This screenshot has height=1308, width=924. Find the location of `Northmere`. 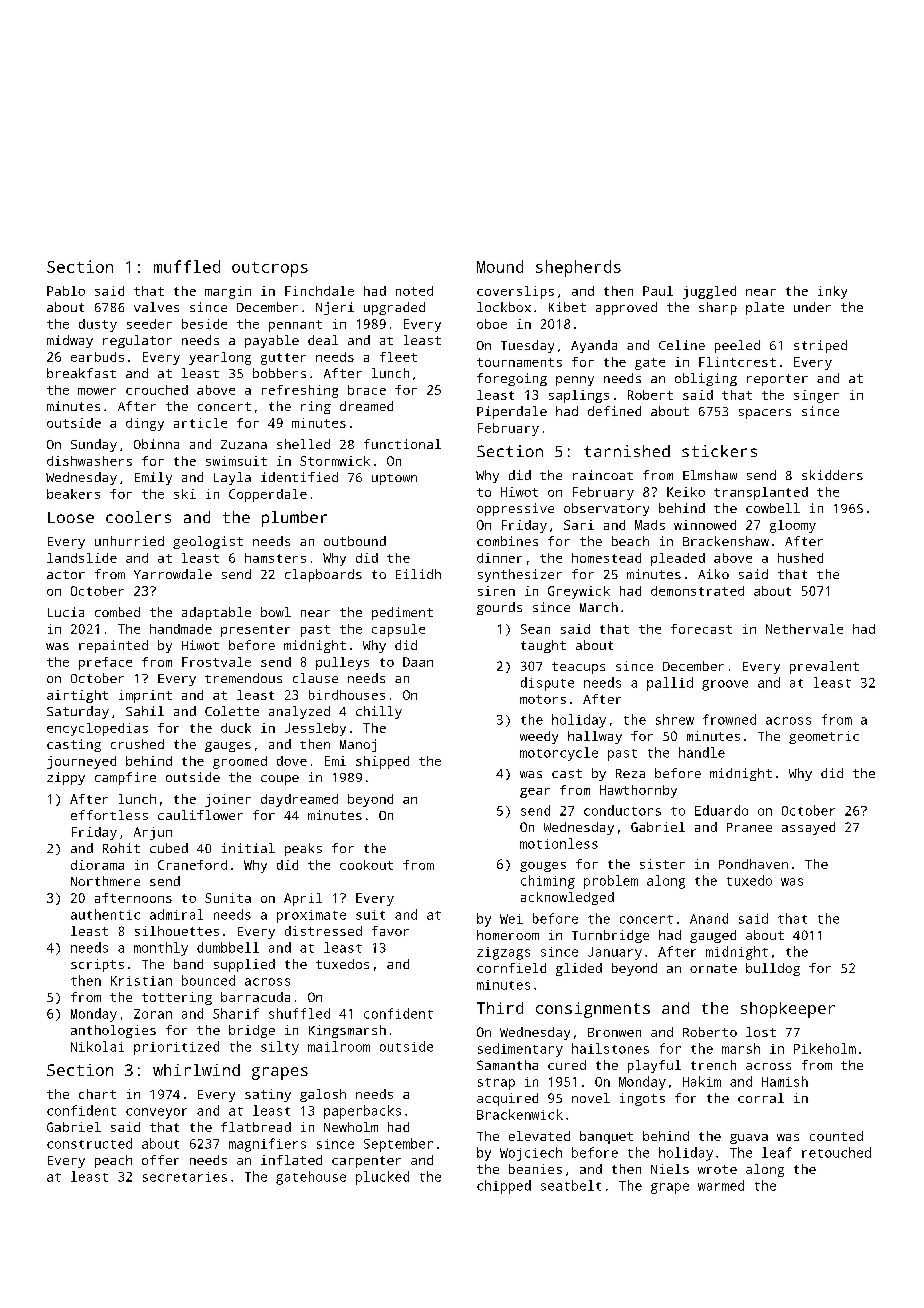

Northmere is located at coordinates (105, 881).
